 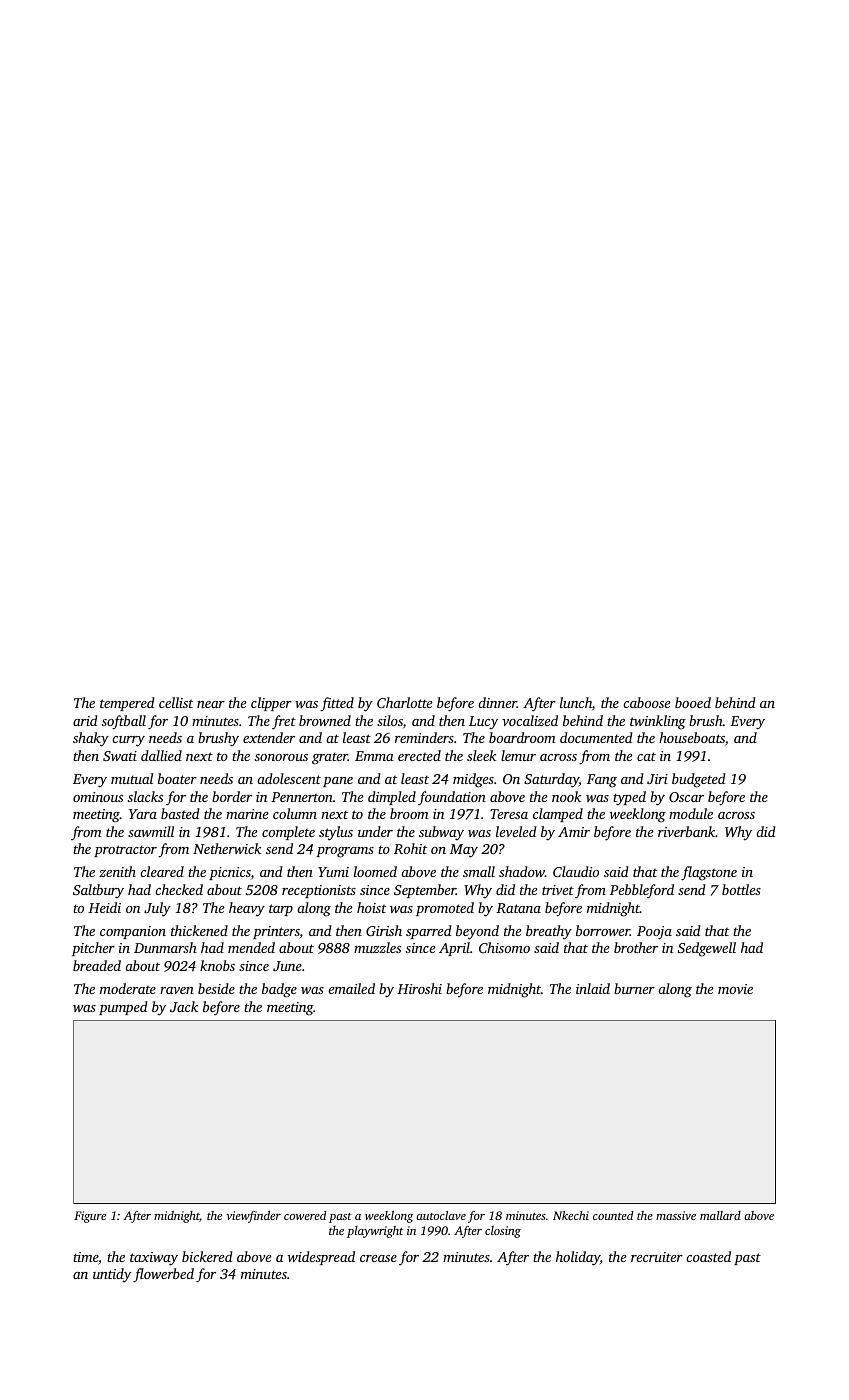 What do you see at coordinates (207, 1256) in the screenshot?
I see `bickered` at bounding box center [207, 1256].
